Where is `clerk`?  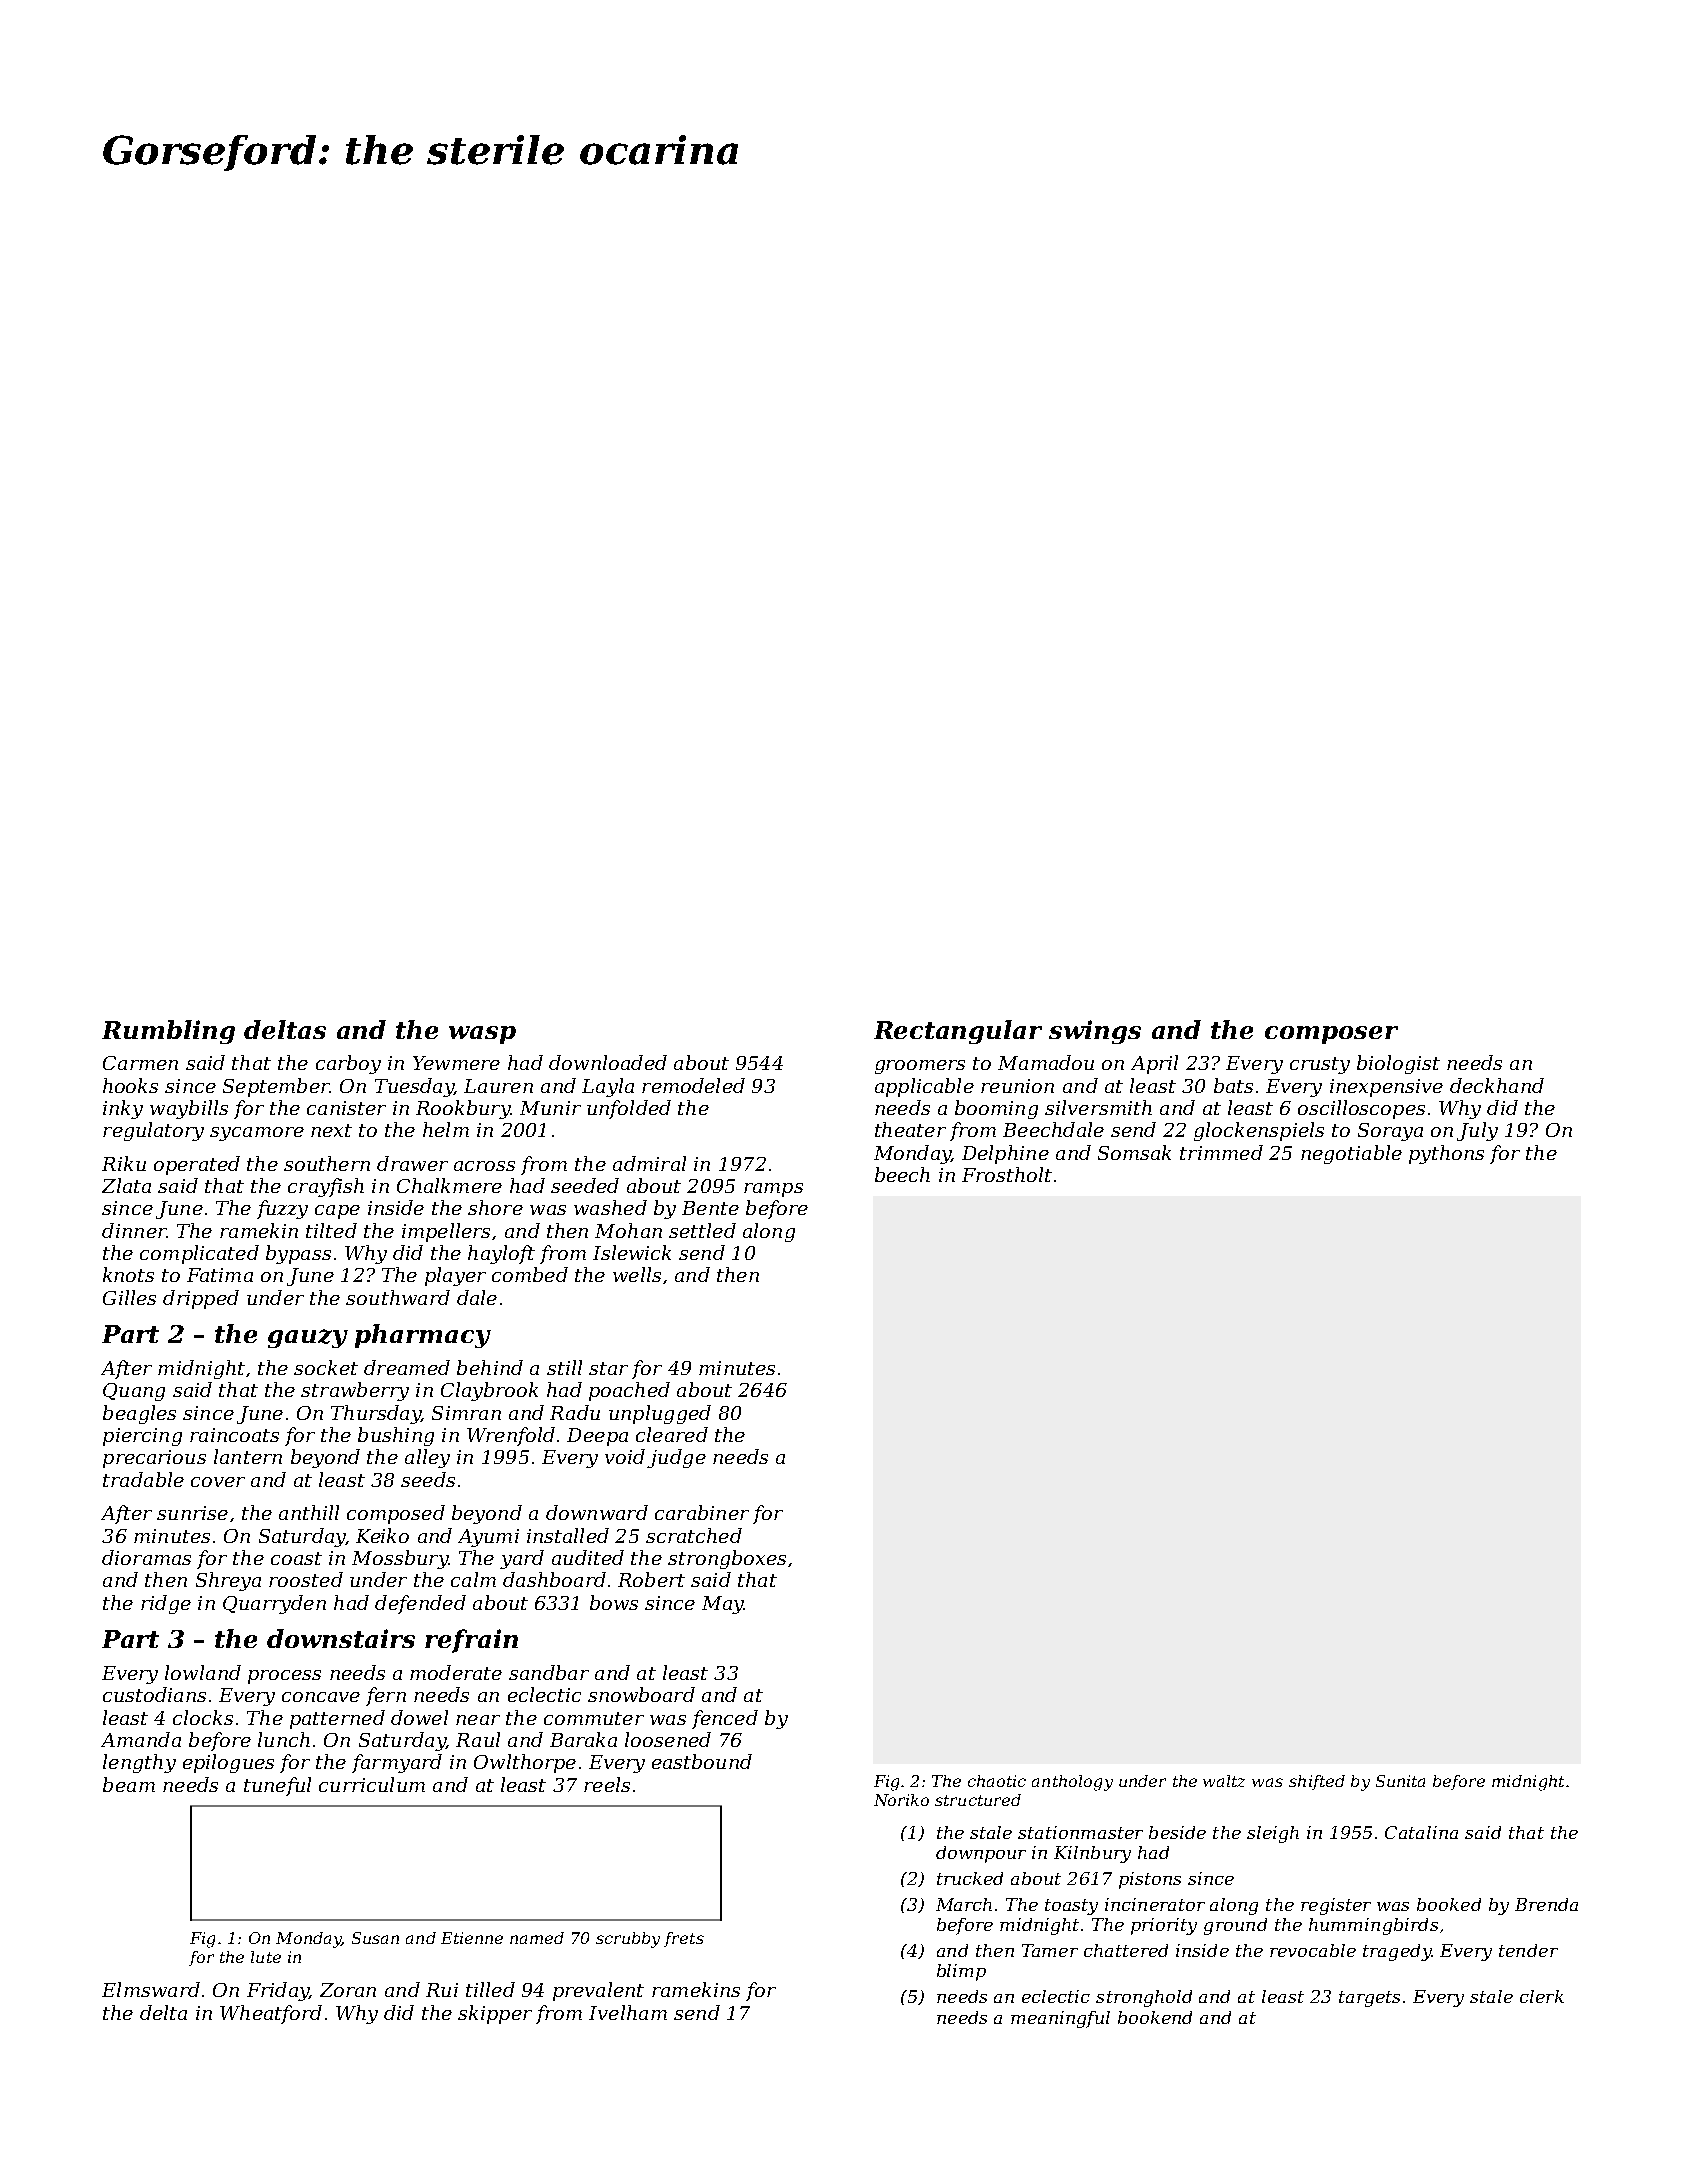
clerk is located at coordinates (1542, 1996).
